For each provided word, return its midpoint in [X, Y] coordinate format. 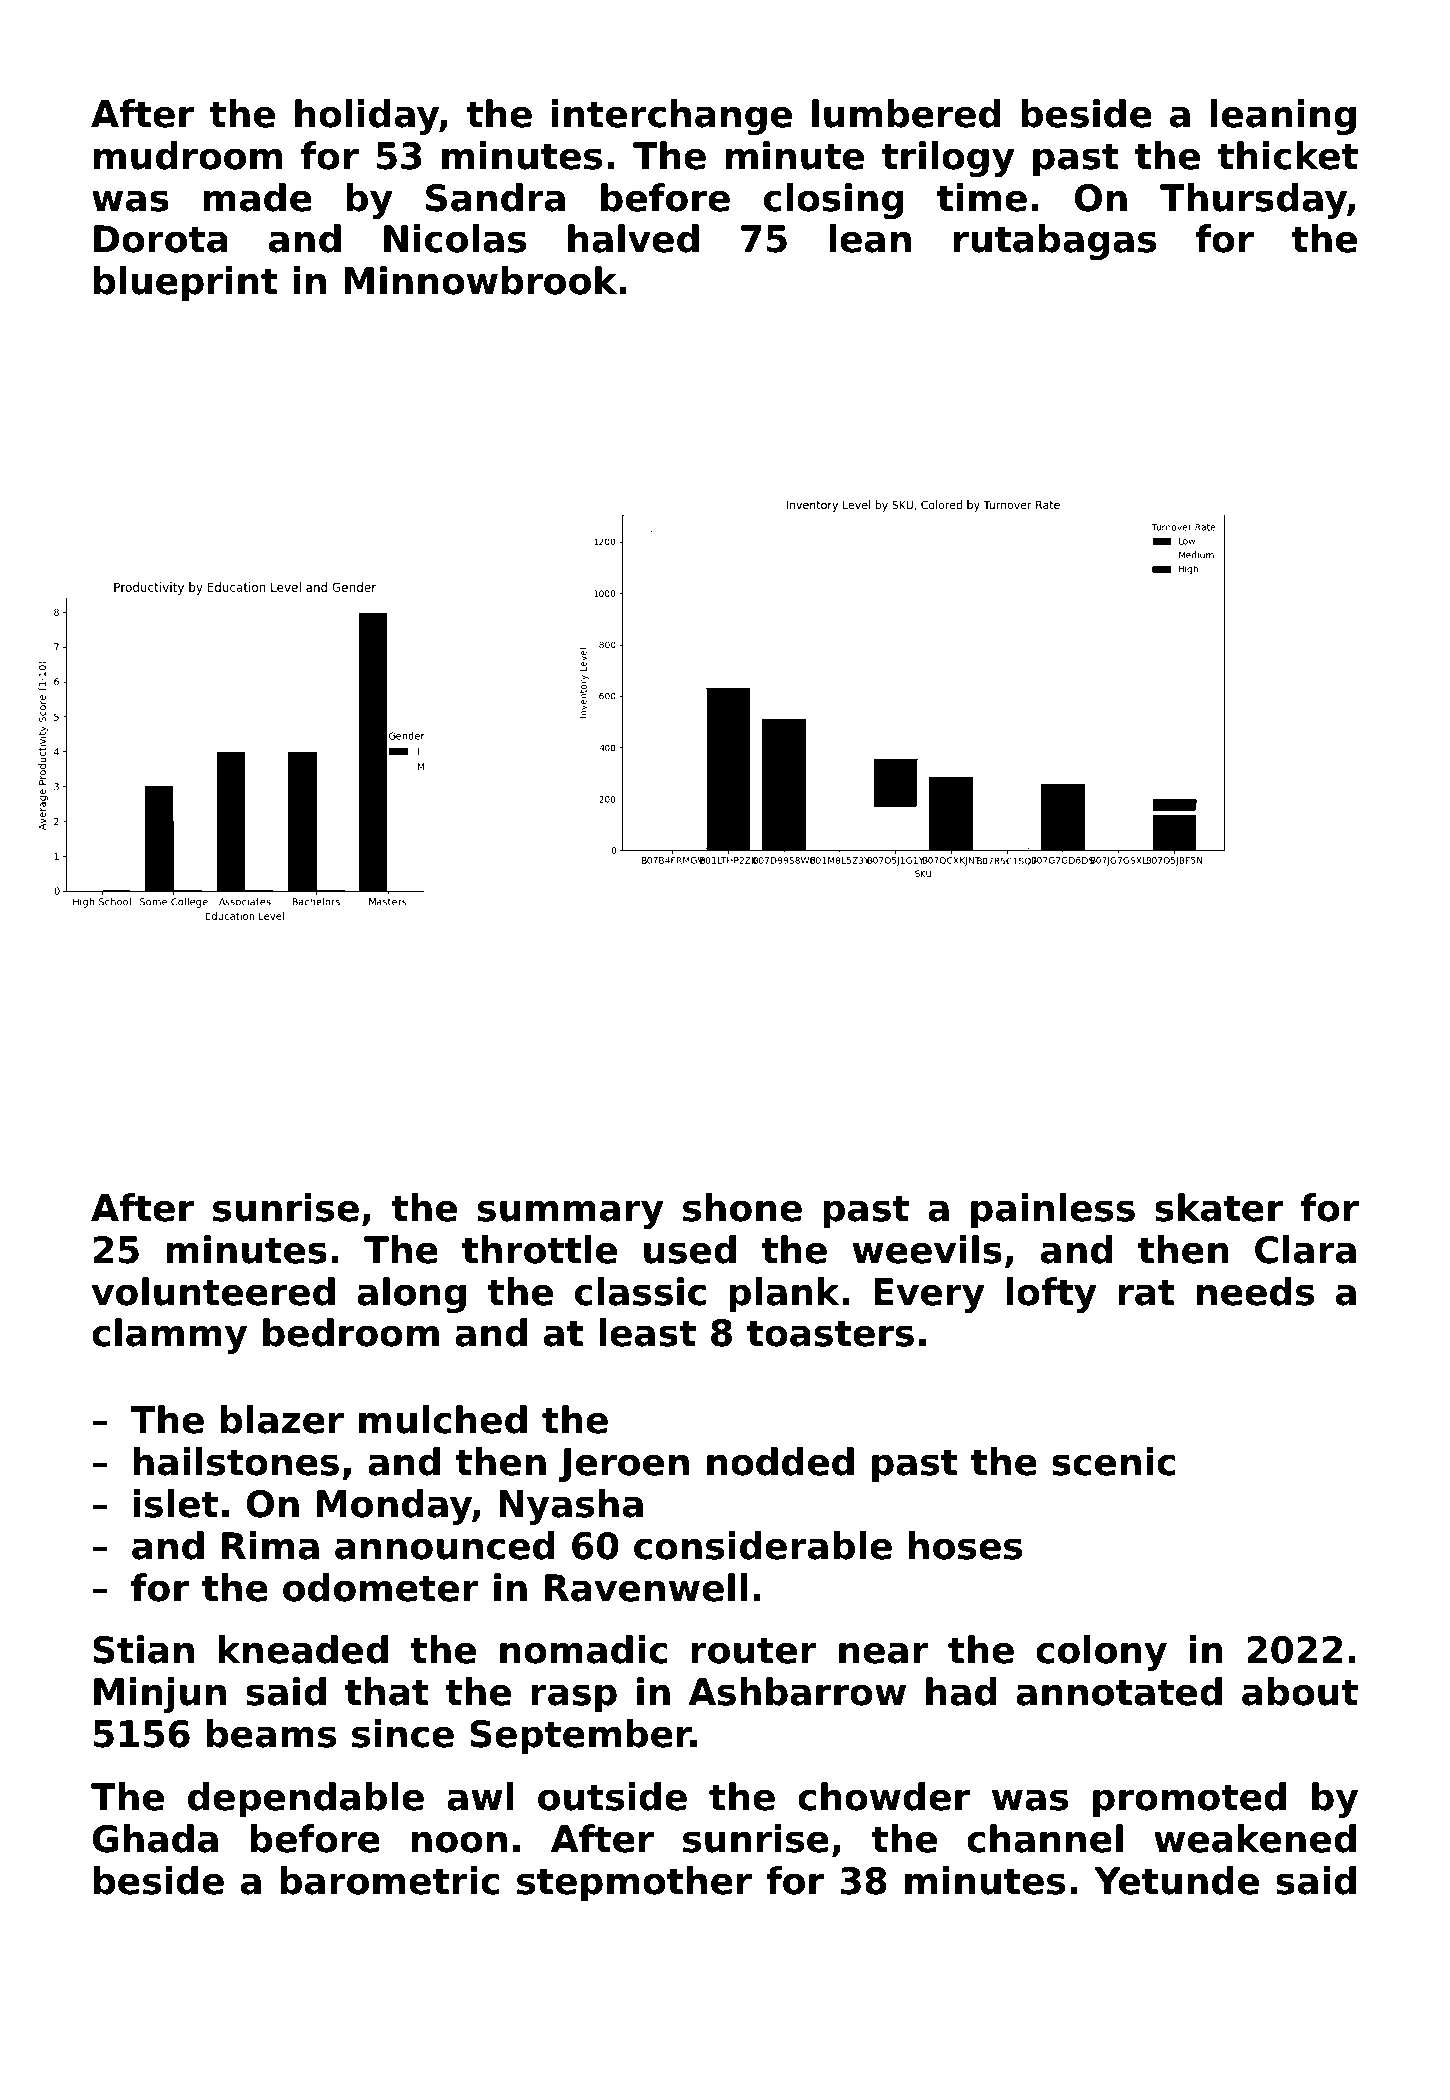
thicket [1287, 155]
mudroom [188, 155]
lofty [1051, 1295]
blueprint [186, 284]
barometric [389, 1880]
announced [444, 1545]
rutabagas [1055, 242]
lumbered [906, 113]
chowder [884, 1796]
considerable [763, 1545]
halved [633, 238]
